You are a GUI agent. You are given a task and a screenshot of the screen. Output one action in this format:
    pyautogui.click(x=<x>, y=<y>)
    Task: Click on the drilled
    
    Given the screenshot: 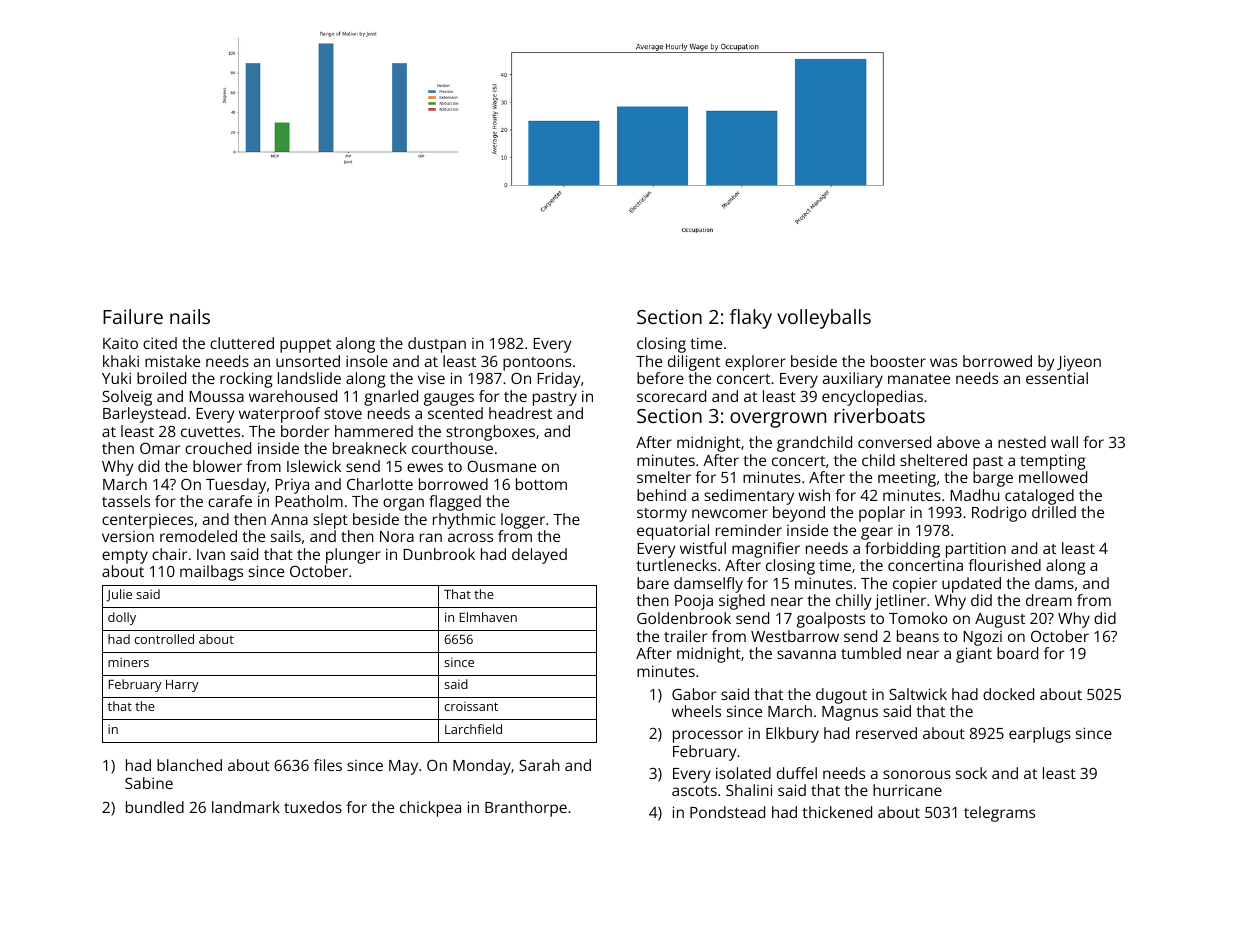 What is the action you would take?
    pyautogui.click(x=1054, y=512)
